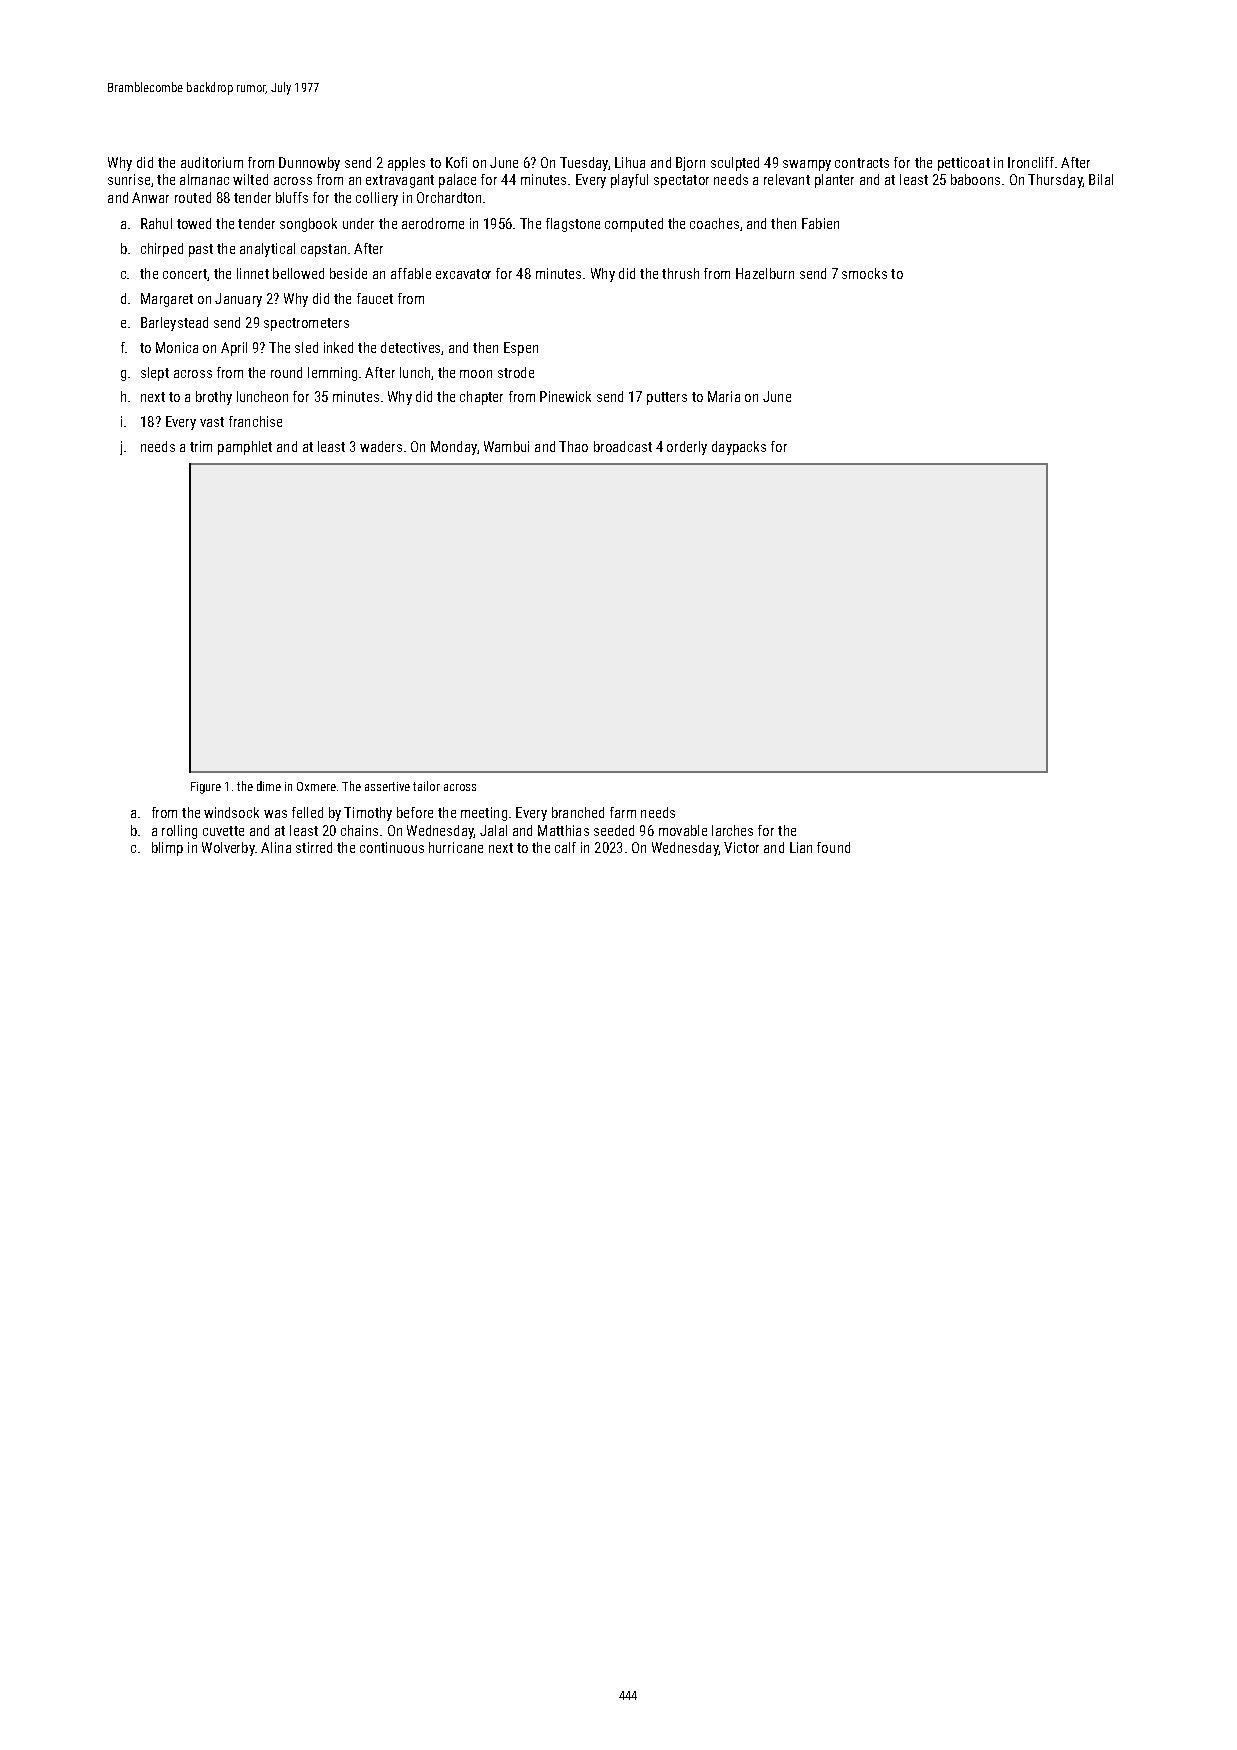 This screenshot has height=1750, width=1237. I want to click on Figure, so click(206, 788).
